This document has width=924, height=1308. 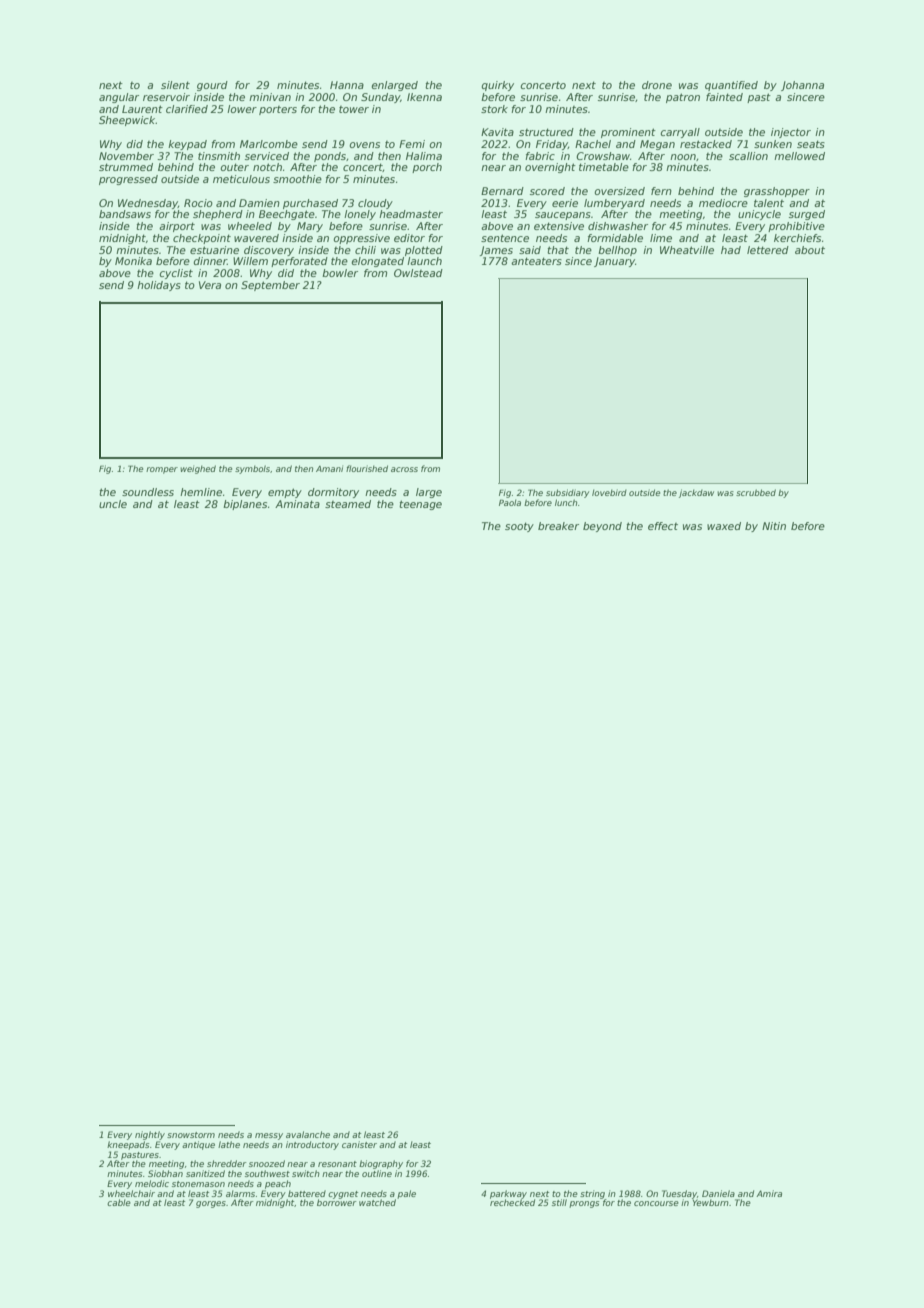 What do you see at coordinates (657, 85) in the document?
I see `drone` at bounding box center [657, 85].
